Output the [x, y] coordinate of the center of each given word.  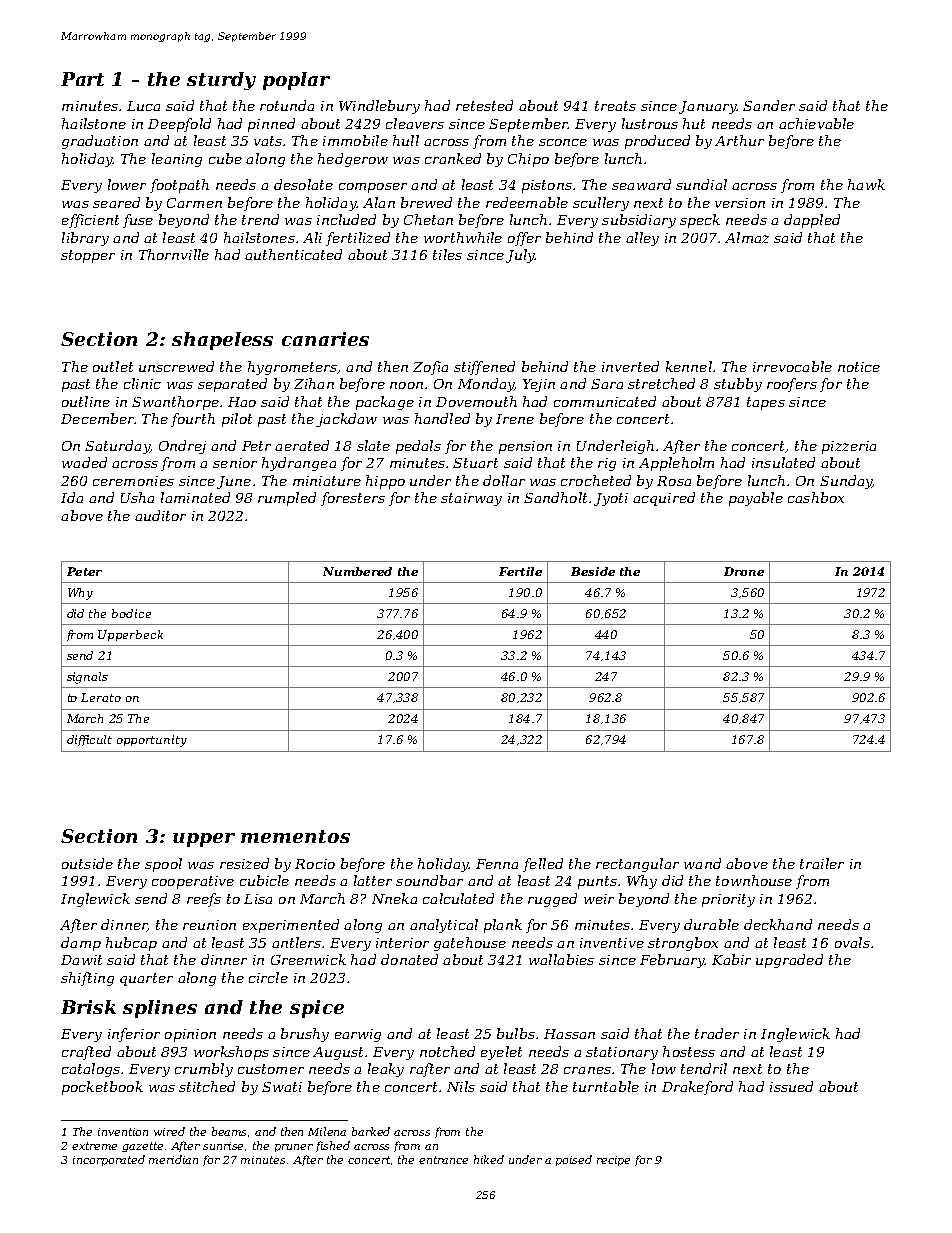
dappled [812, 221]
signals [87, 678]
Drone [744, 571]
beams [229, 1131]
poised [574, 1160]
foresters [353, 499]
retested [484, 105]
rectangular [637, 865]
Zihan [314, 383]
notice [859, 367]
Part [82, 79]
